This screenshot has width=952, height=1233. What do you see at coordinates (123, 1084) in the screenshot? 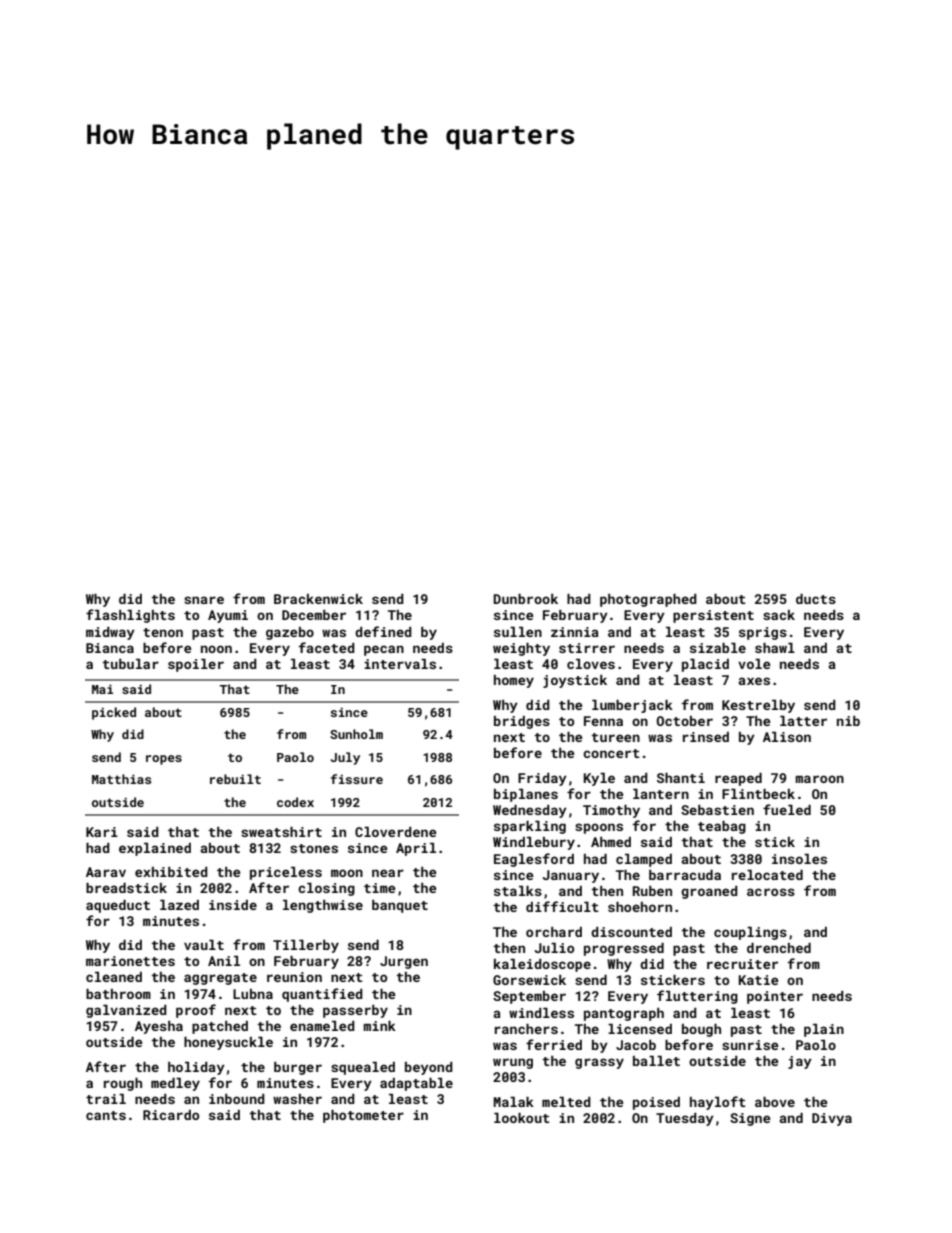
I see `rough` at bounding box center [123, 1084].
